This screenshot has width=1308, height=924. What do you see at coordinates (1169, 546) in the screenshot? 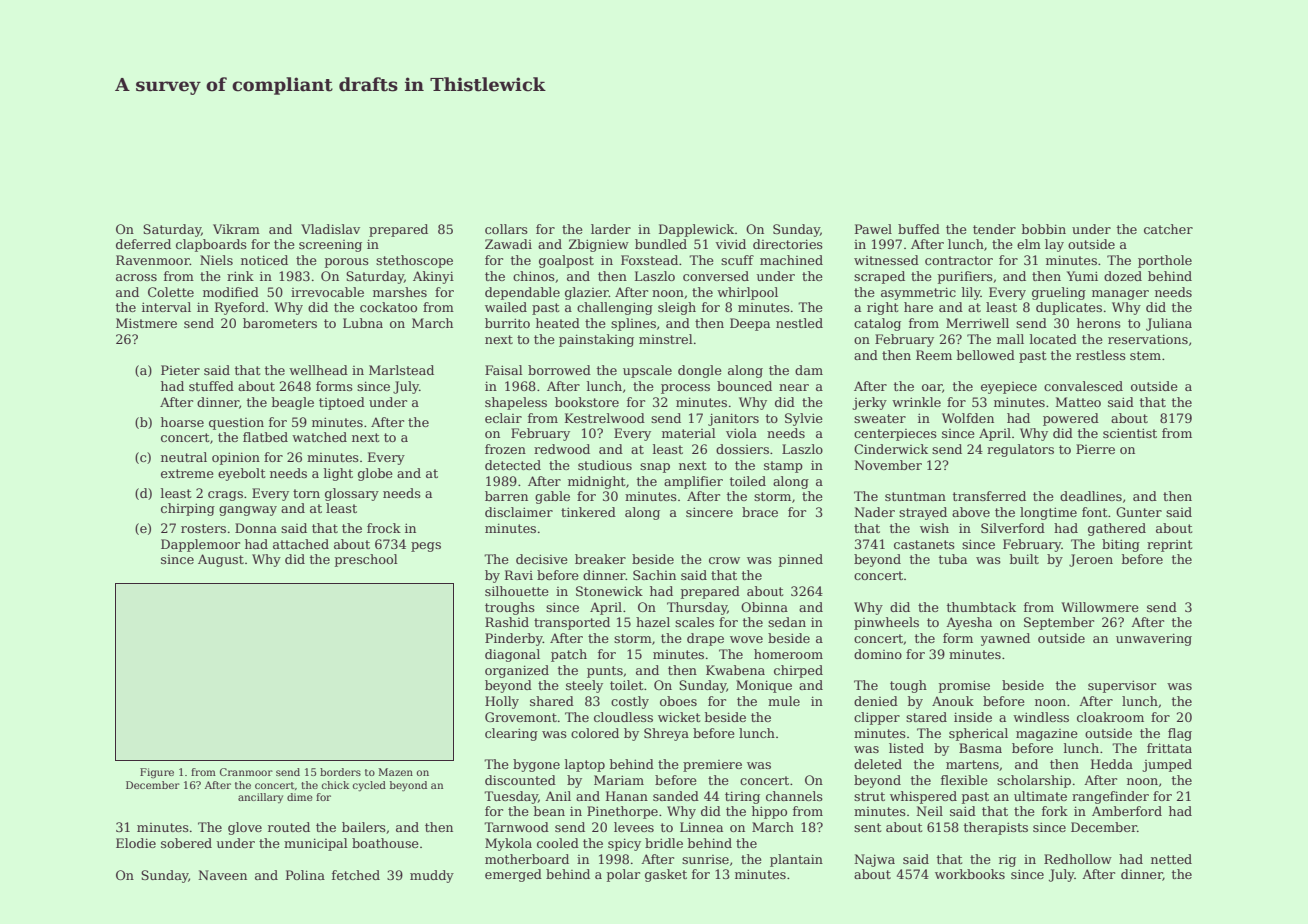
I see `reprint` at bounding box center [1169, 546].
